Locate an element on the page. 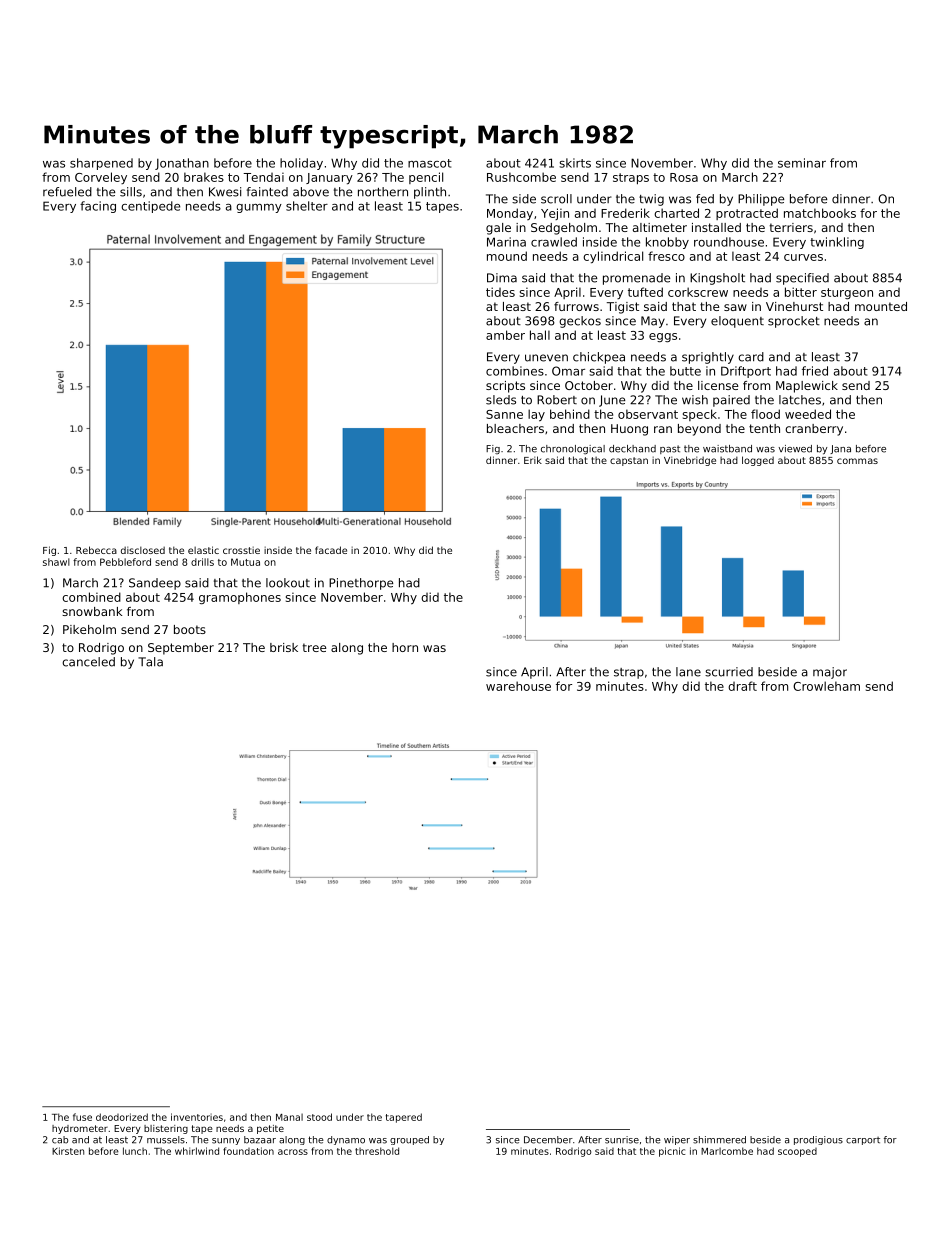  canceled is located at coordinates (88, 662).
